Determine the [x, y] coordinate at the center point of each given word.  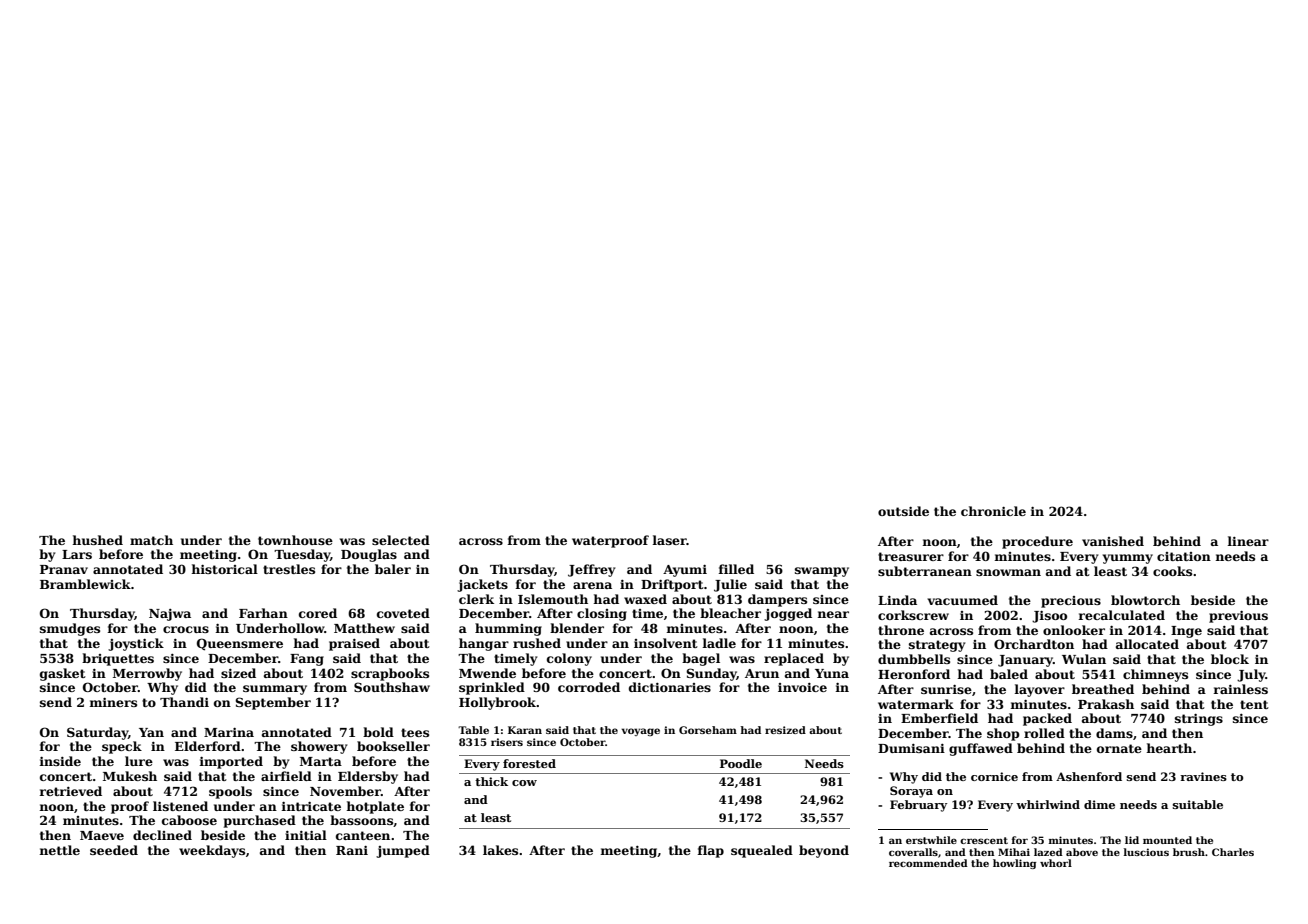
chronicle [993, 511]
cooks [1172, 571]
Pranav [64, 569]
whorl [1056, 863]
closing [602, 614]
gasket [63, 674]
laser [669, 540]
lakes [500, 850]
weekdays [212, 851]
